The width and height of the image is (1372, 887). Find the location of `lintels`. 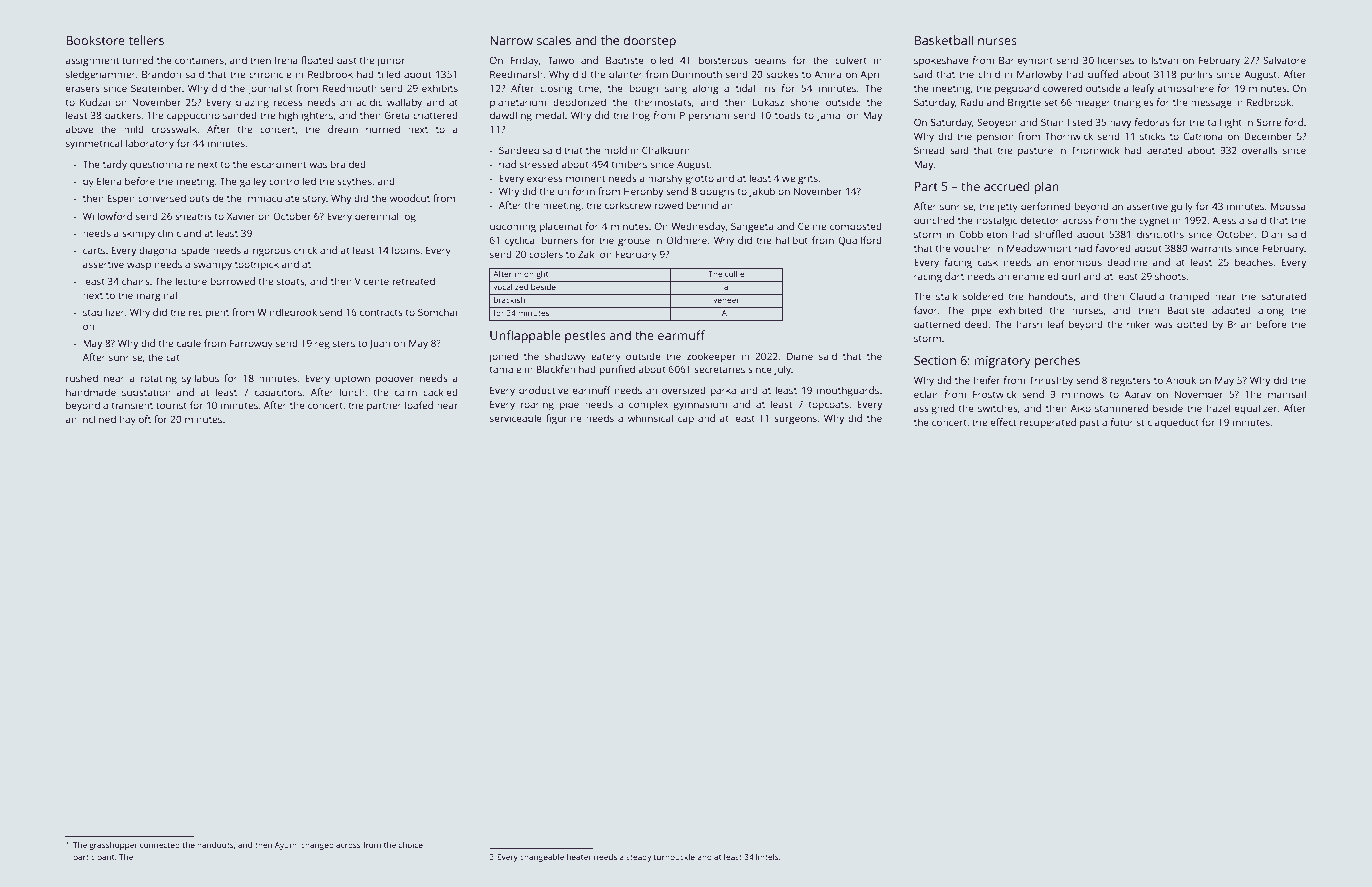

lintels is located at coordinates (767, 857).
